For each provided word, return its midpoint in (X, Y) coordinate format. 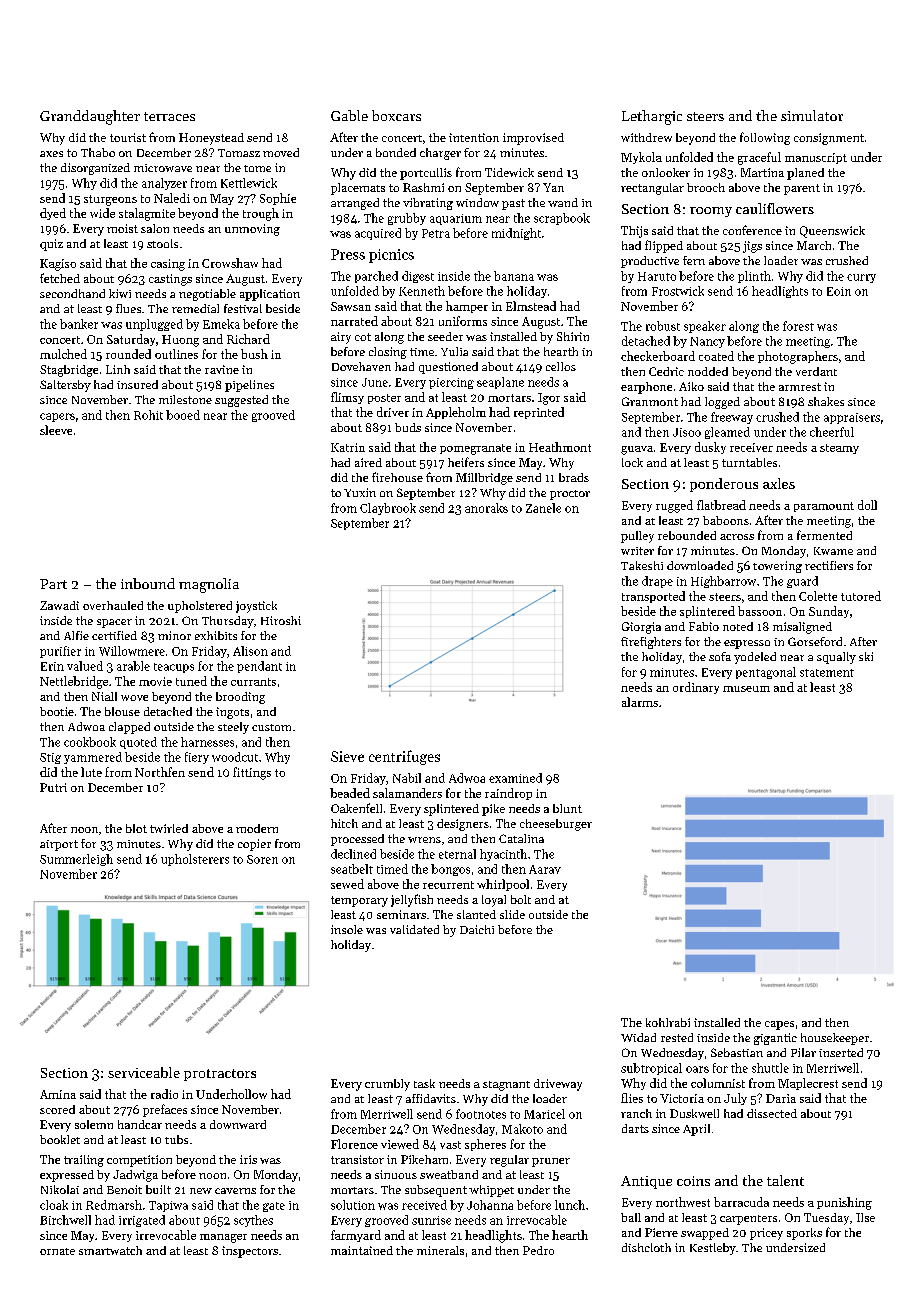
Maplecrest (808, 1084)
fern (694, 260)
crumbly (387, 1085)
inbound (148, 583)
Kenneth (422, 291)
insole (347, 929)
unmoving (252, 230)
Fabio (704, 626)
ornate (57, 1251)
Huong (180, 341)
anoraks (486, 508)
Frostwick (678, 291)
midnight (516, 234)
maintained (362, 1250)
